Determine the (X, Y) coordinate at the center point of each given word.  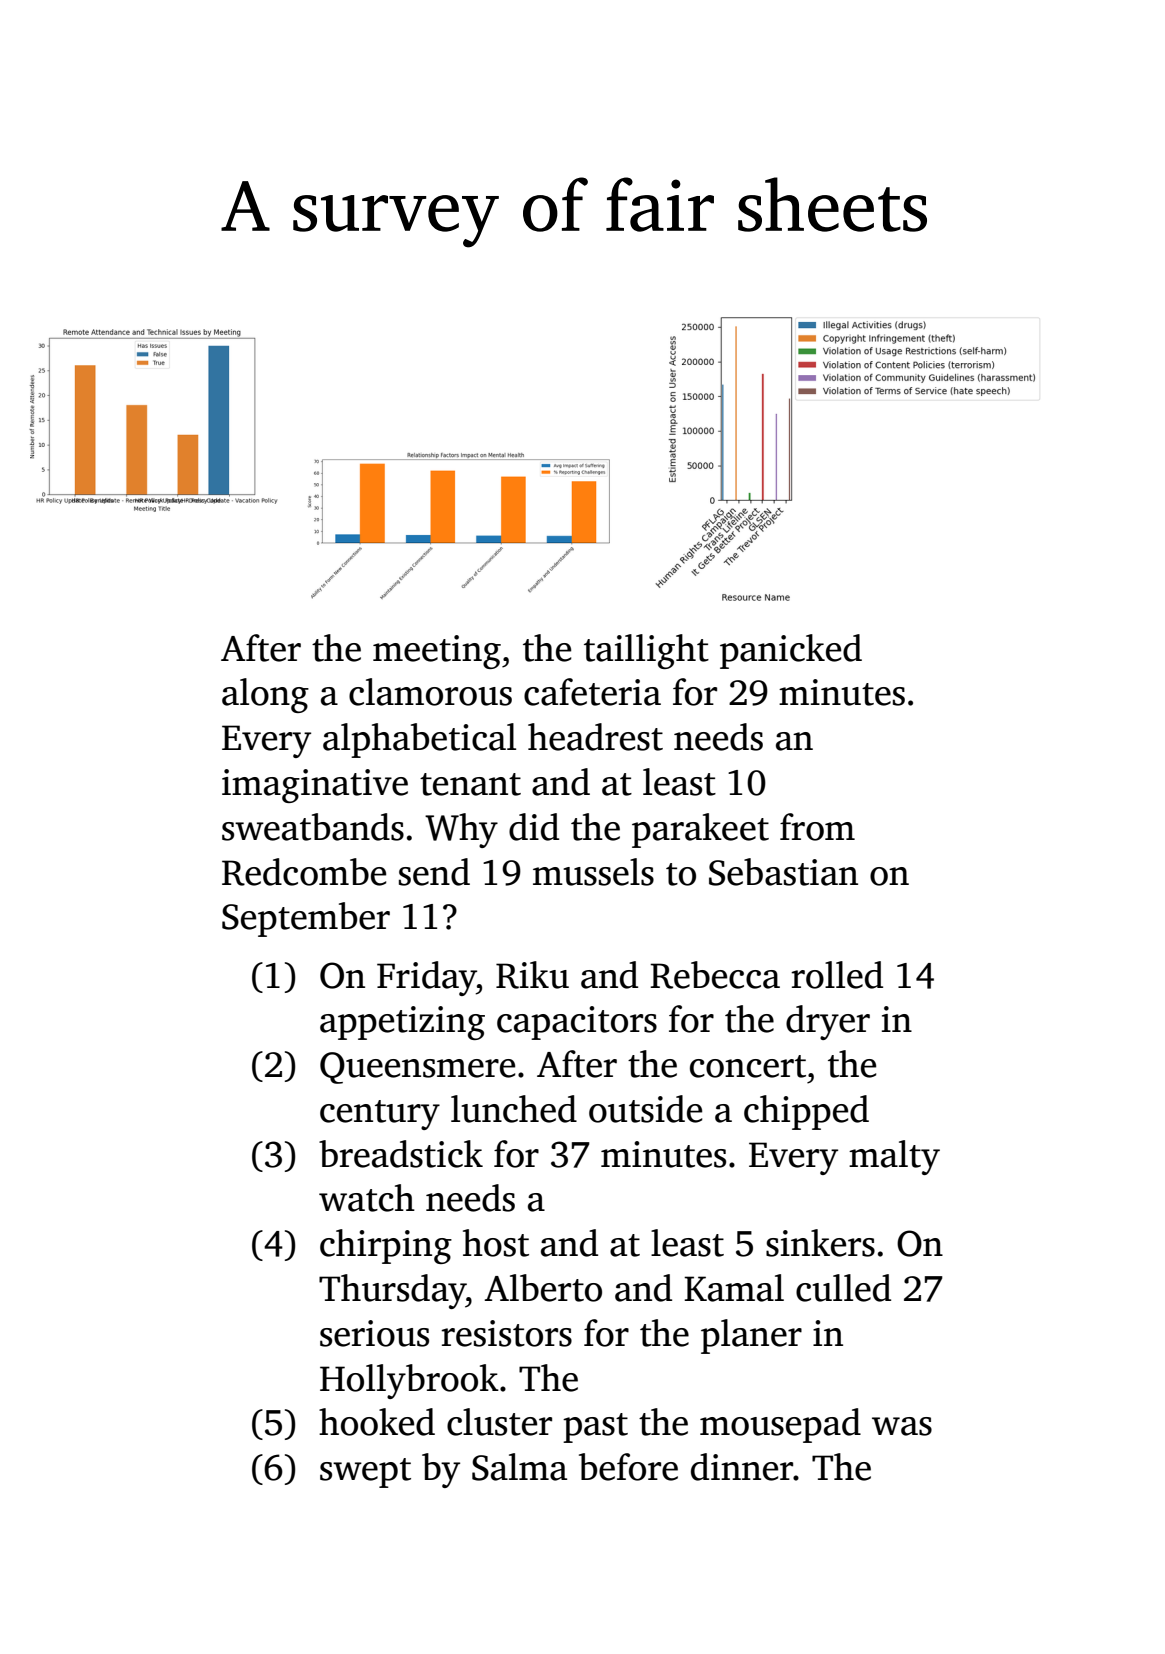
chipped (806, 1112)
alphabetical (419, 740)
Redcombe (304, 872)
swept (365, 1473)
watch (367, 1198)
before (628, 1467)
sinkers (820, 1243)
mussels (593, 872)
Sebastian (783, 872)
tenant (470, 784)
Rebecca (715, 975)
